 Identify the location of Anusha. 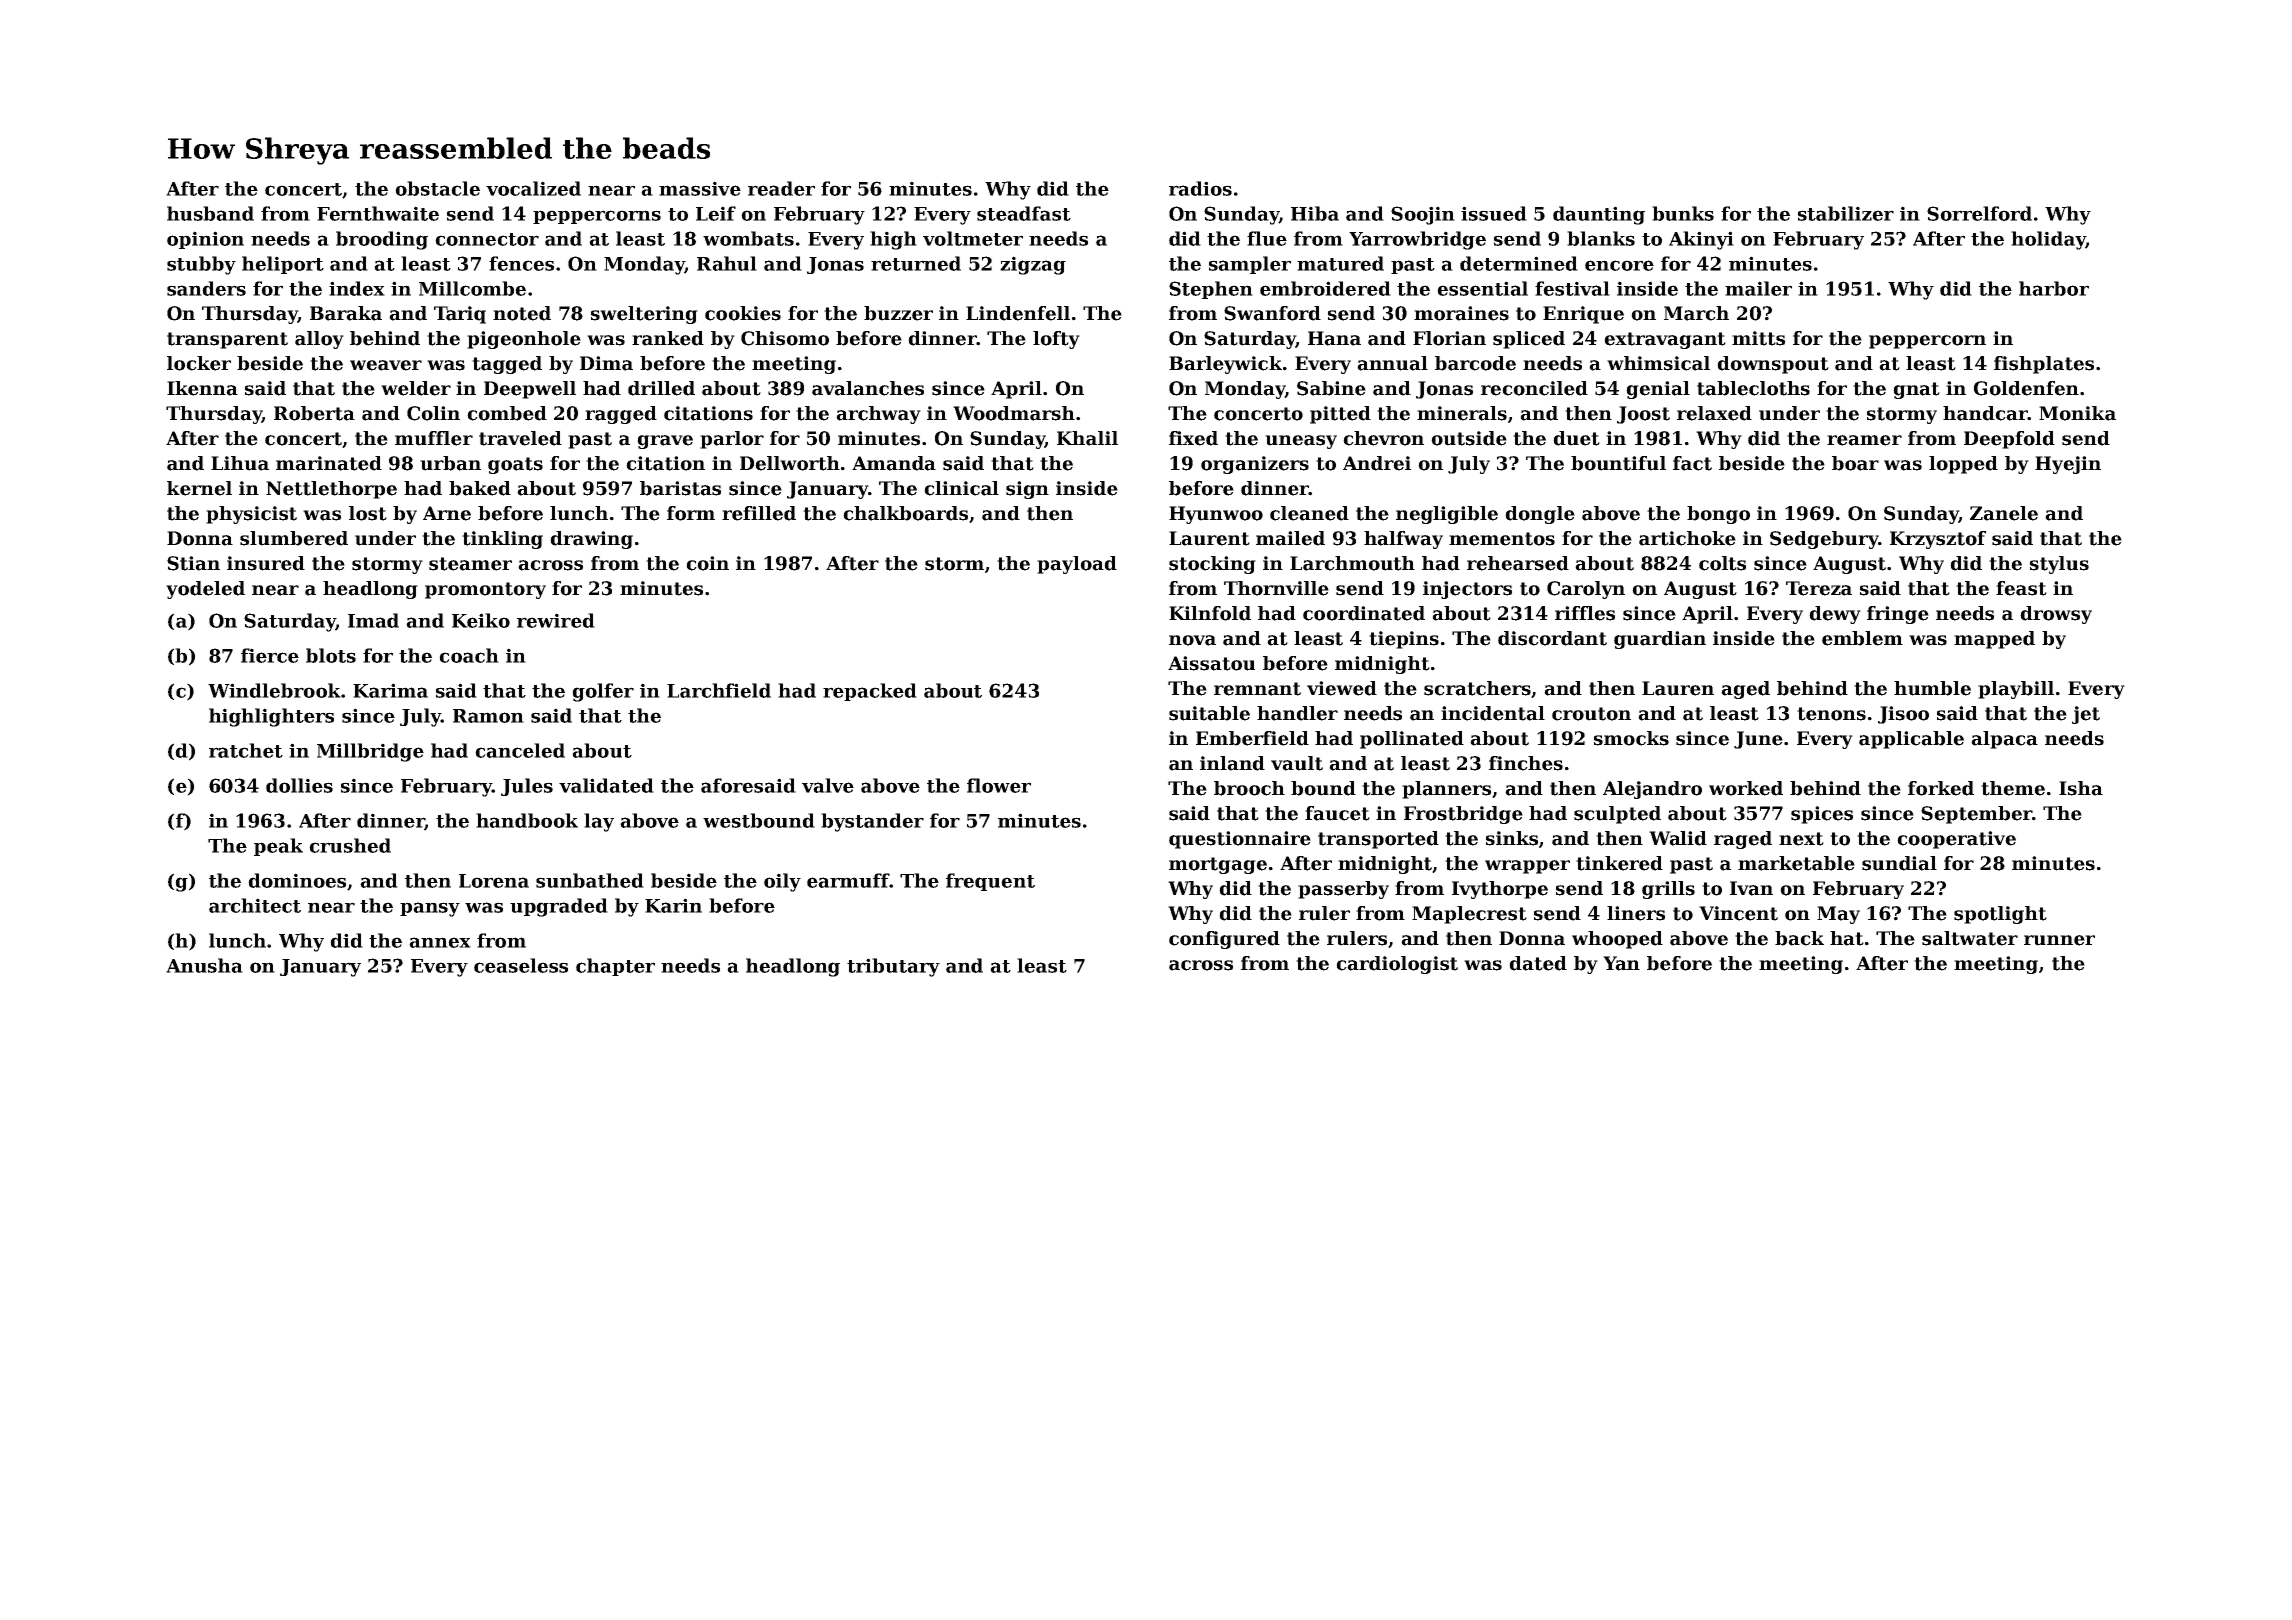
(204, 965).
